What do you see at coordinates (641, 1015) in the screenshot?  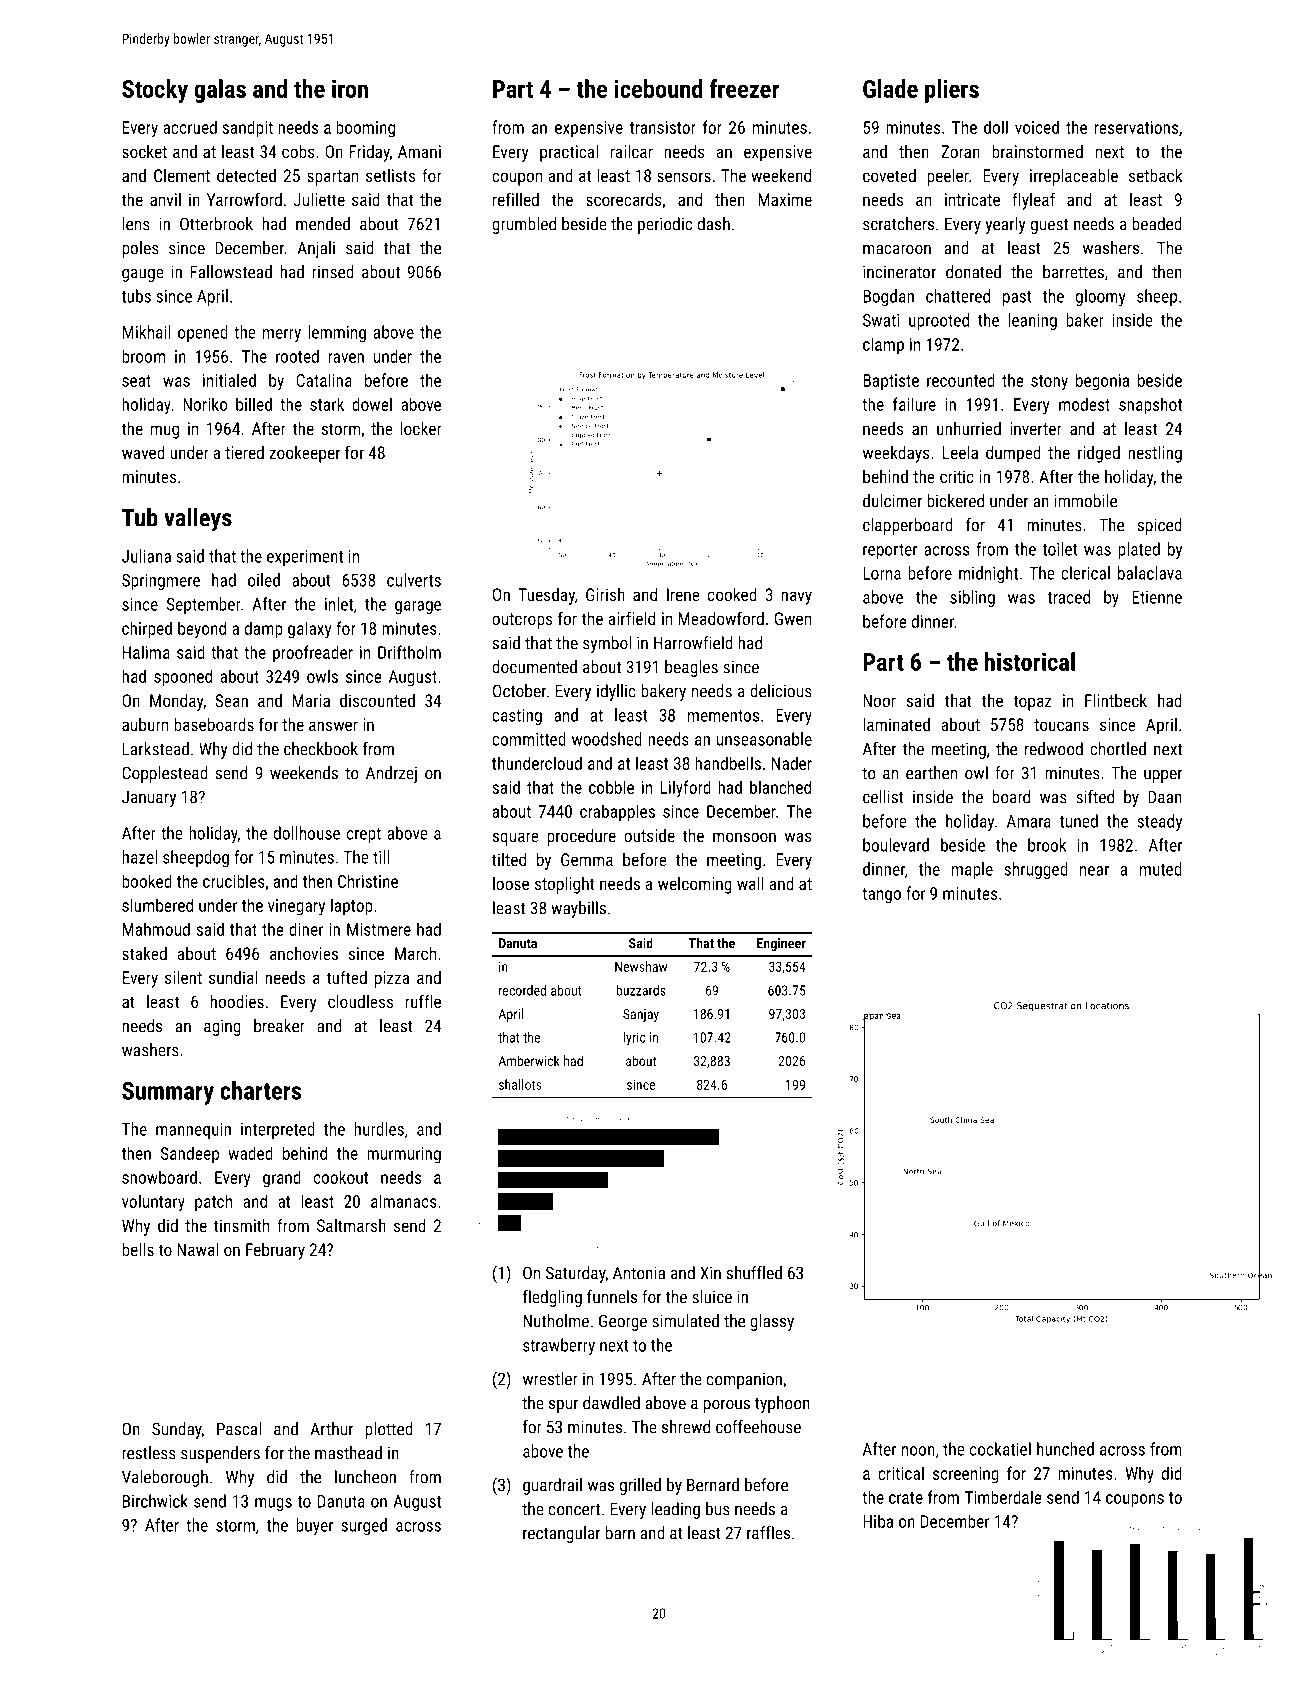 I see `Sanjay` at bounding box center [641, 1015].
